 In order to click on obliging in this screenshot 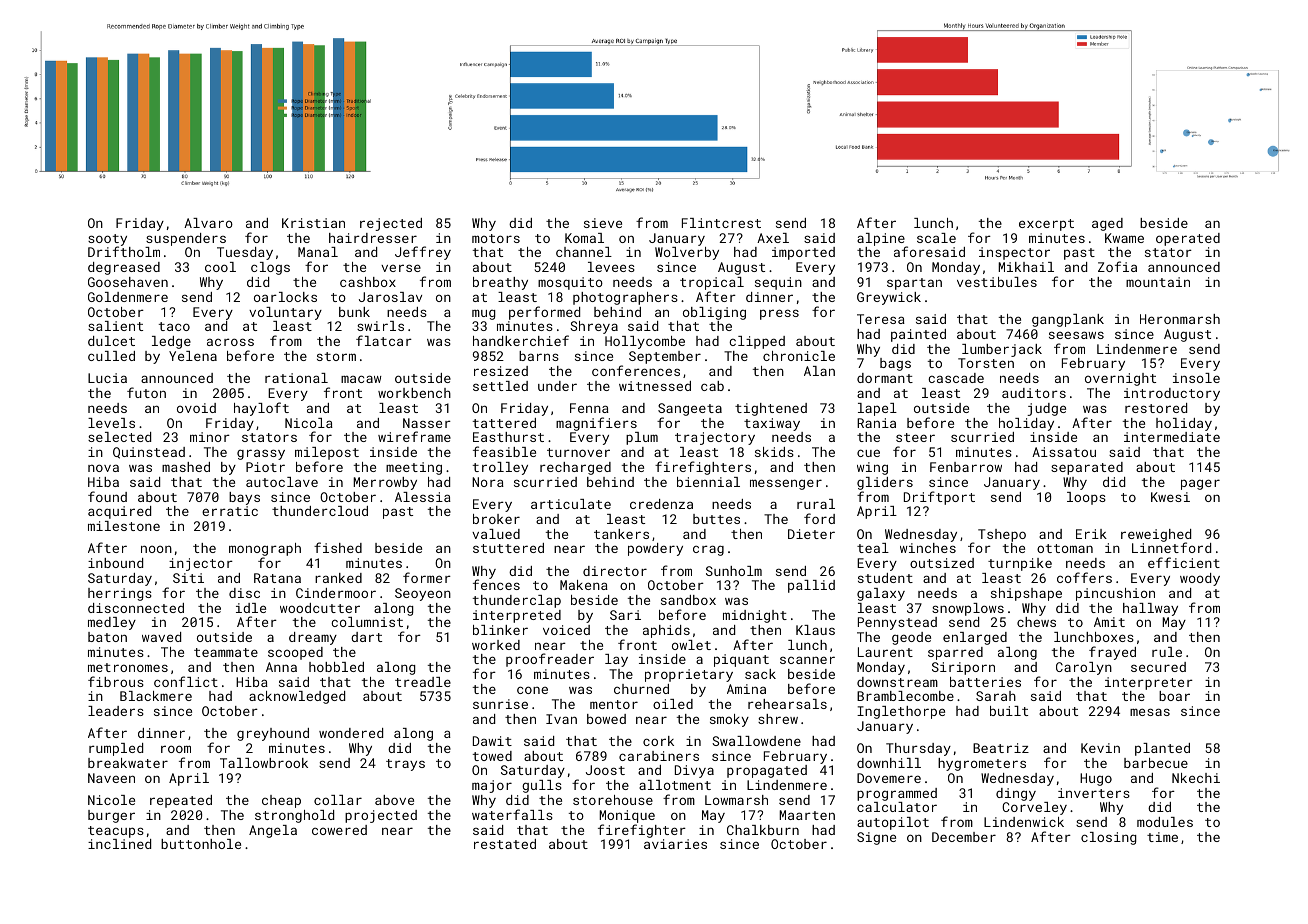, I will do `click(714, 313)`.
